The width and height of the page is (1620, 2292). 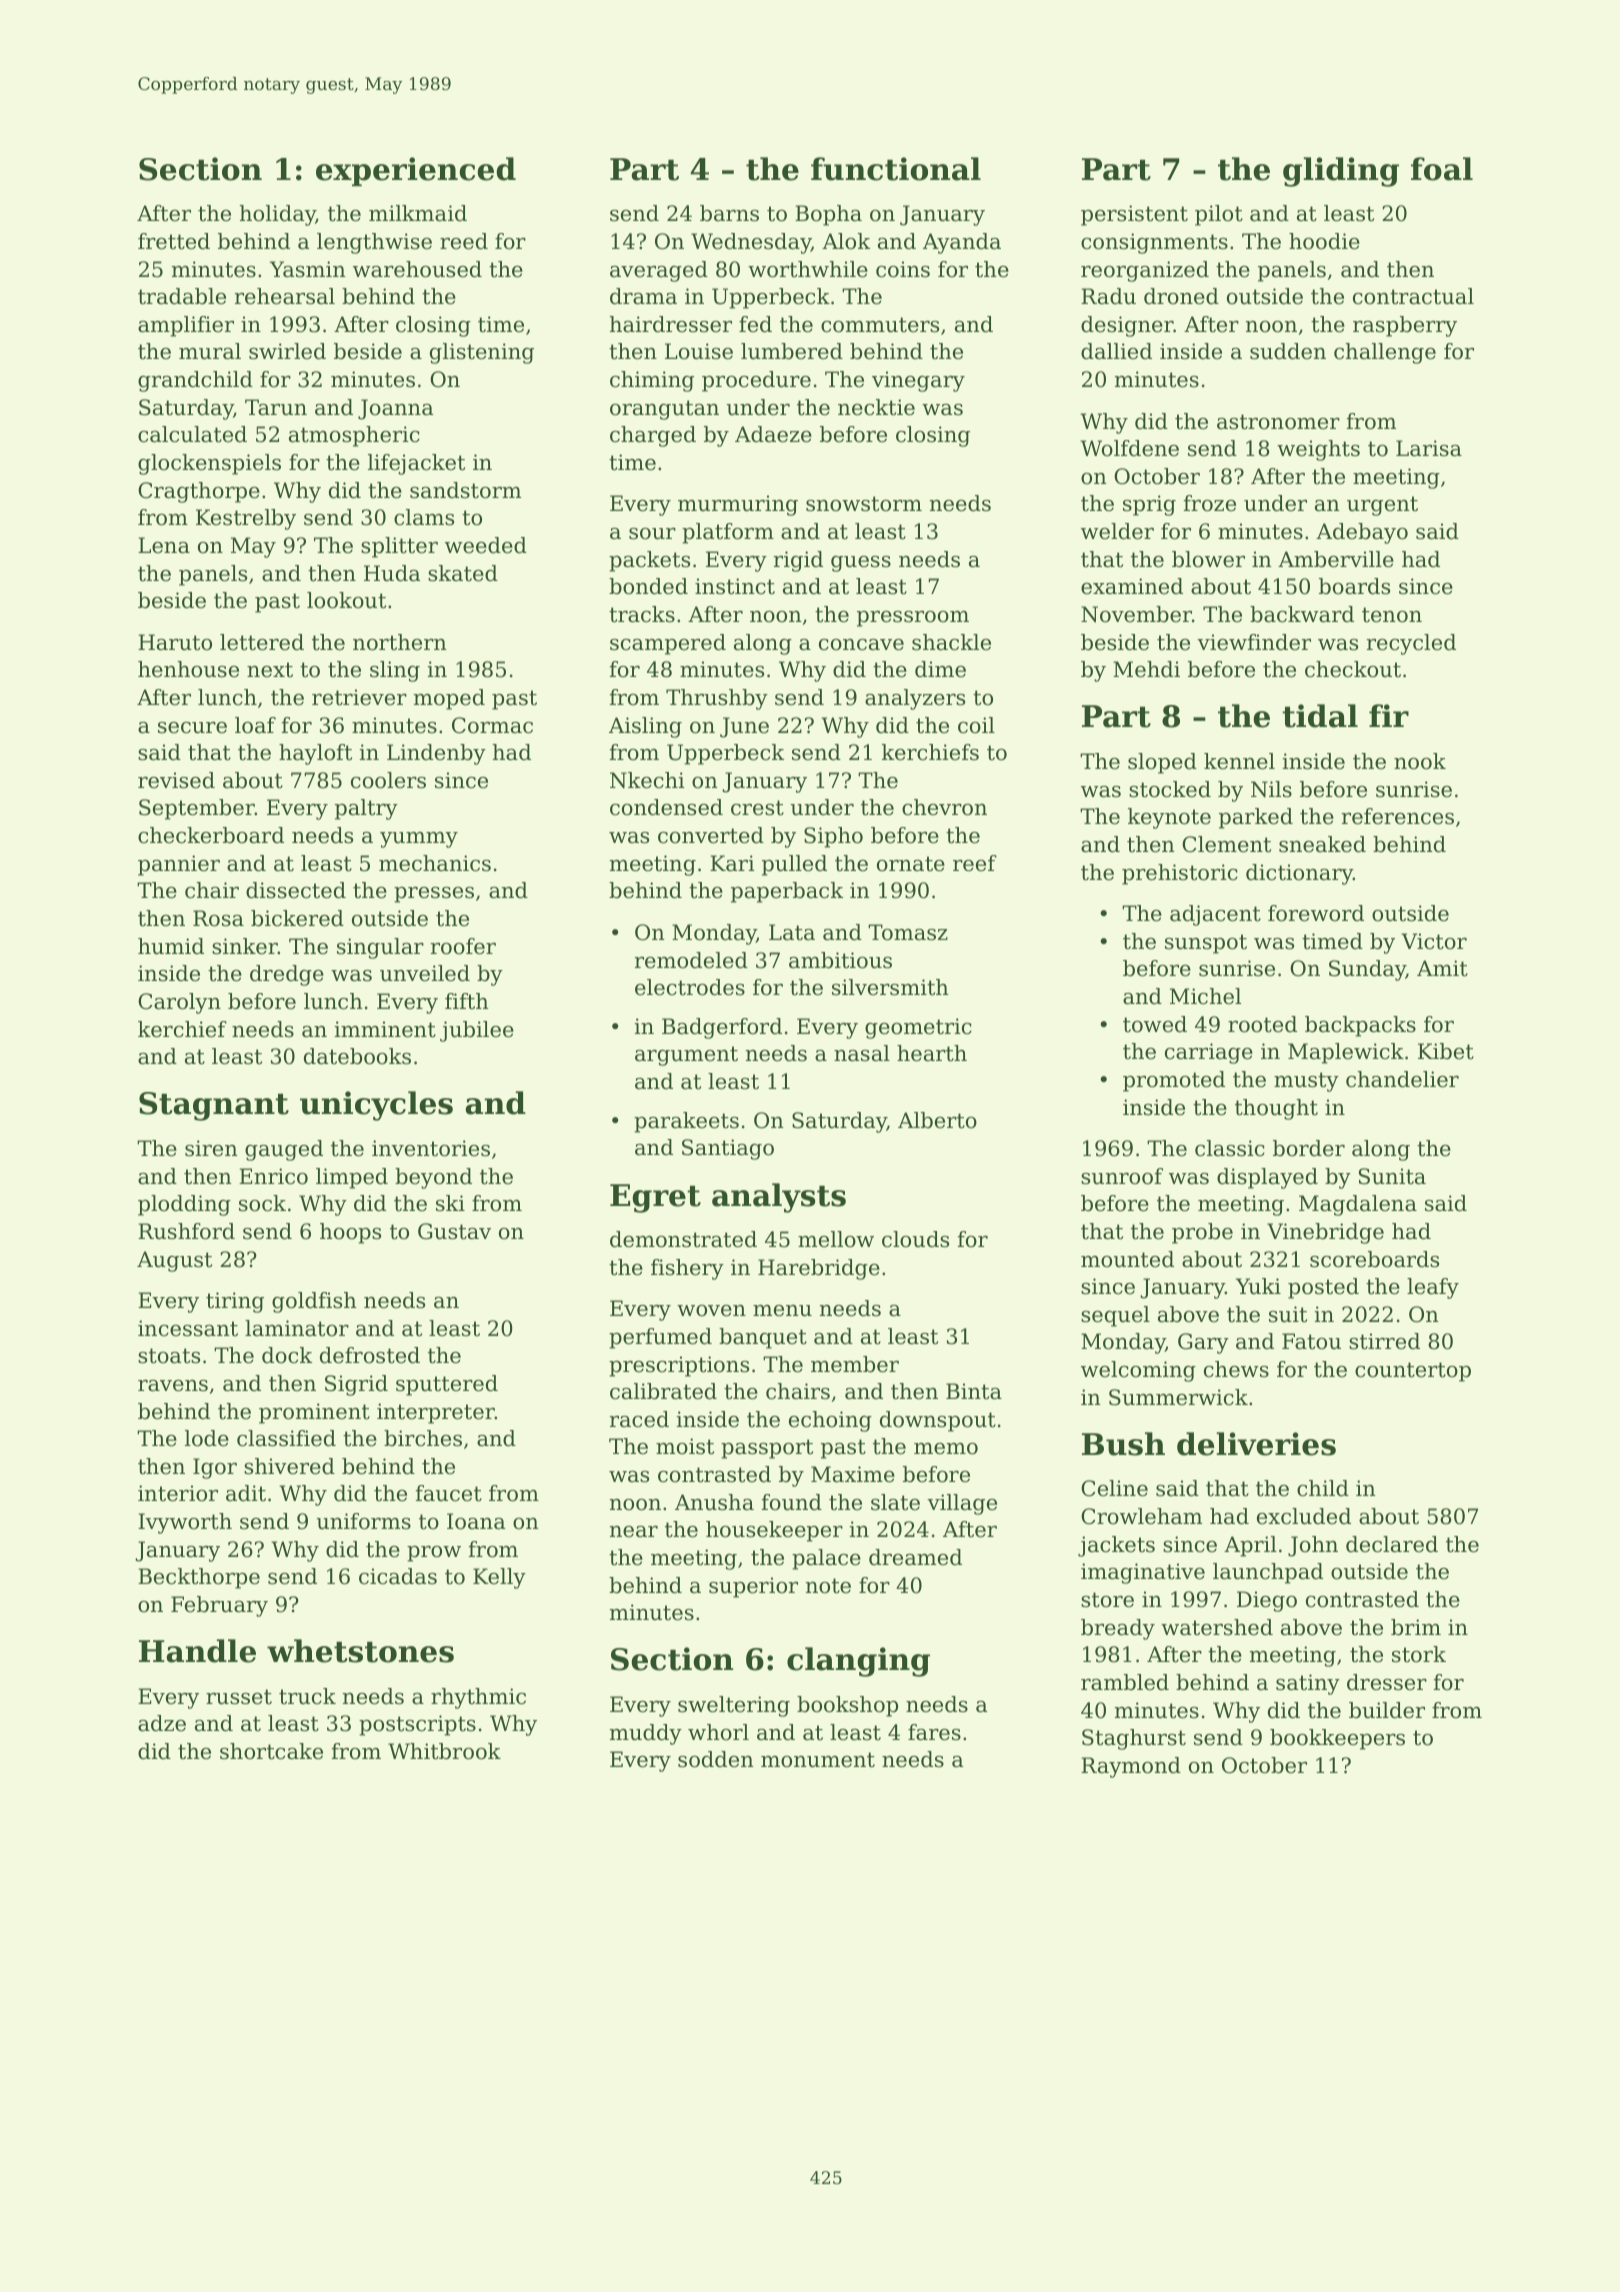 What do you see at coordinates (376, 1106) in the page?
I see `unicycles` at bounding box center [376, 1106].
